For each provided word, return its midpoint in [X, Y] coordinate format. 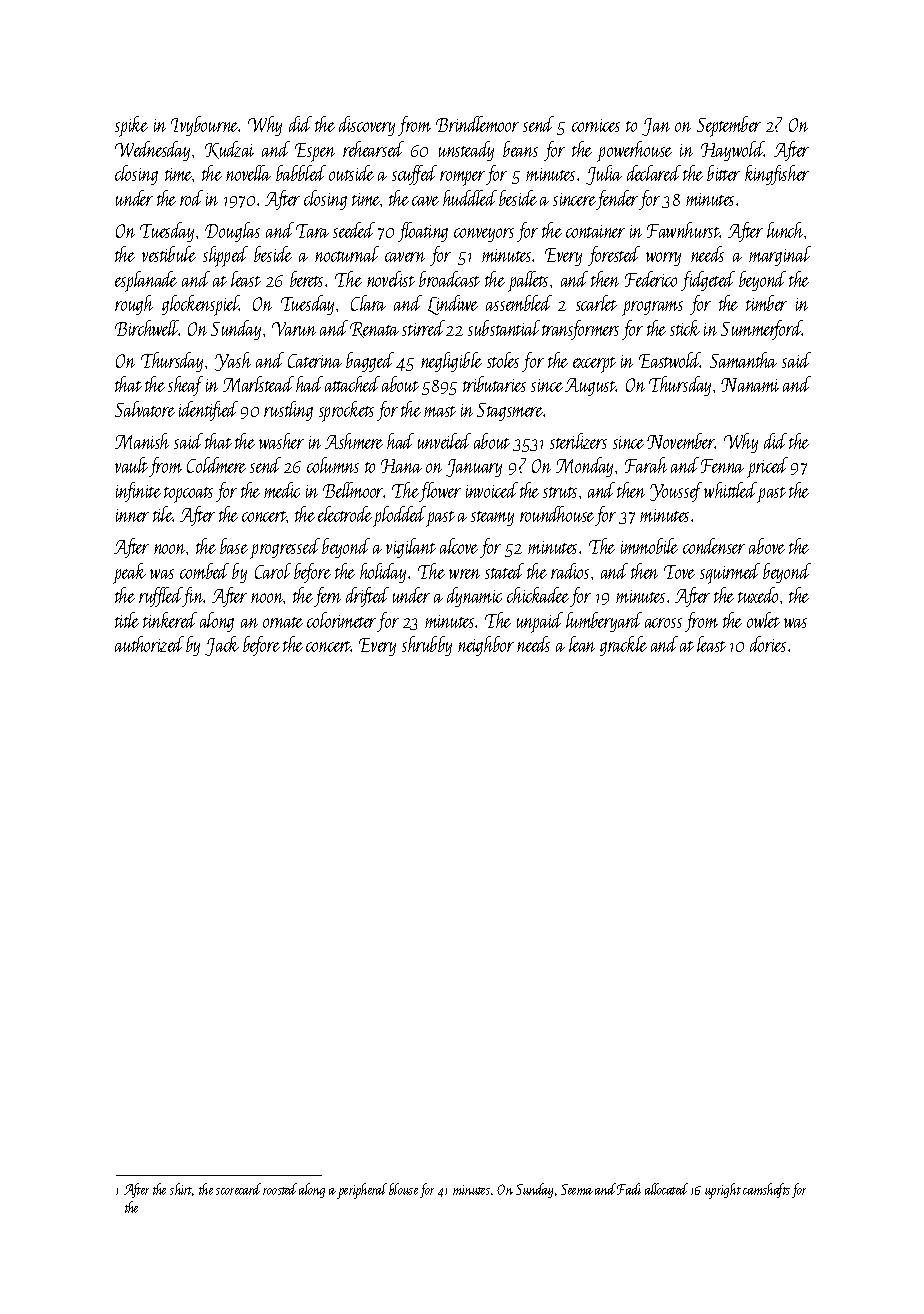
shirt [181, 1189]
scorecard [238, 1189]
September [729, 126]
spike [131, 126]
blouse [403, 1189]
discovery [367, 126]
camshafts [766, 1190]
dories [768, 644]
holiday [383, 573]
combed [204, 571]
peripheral [362, 1191]
